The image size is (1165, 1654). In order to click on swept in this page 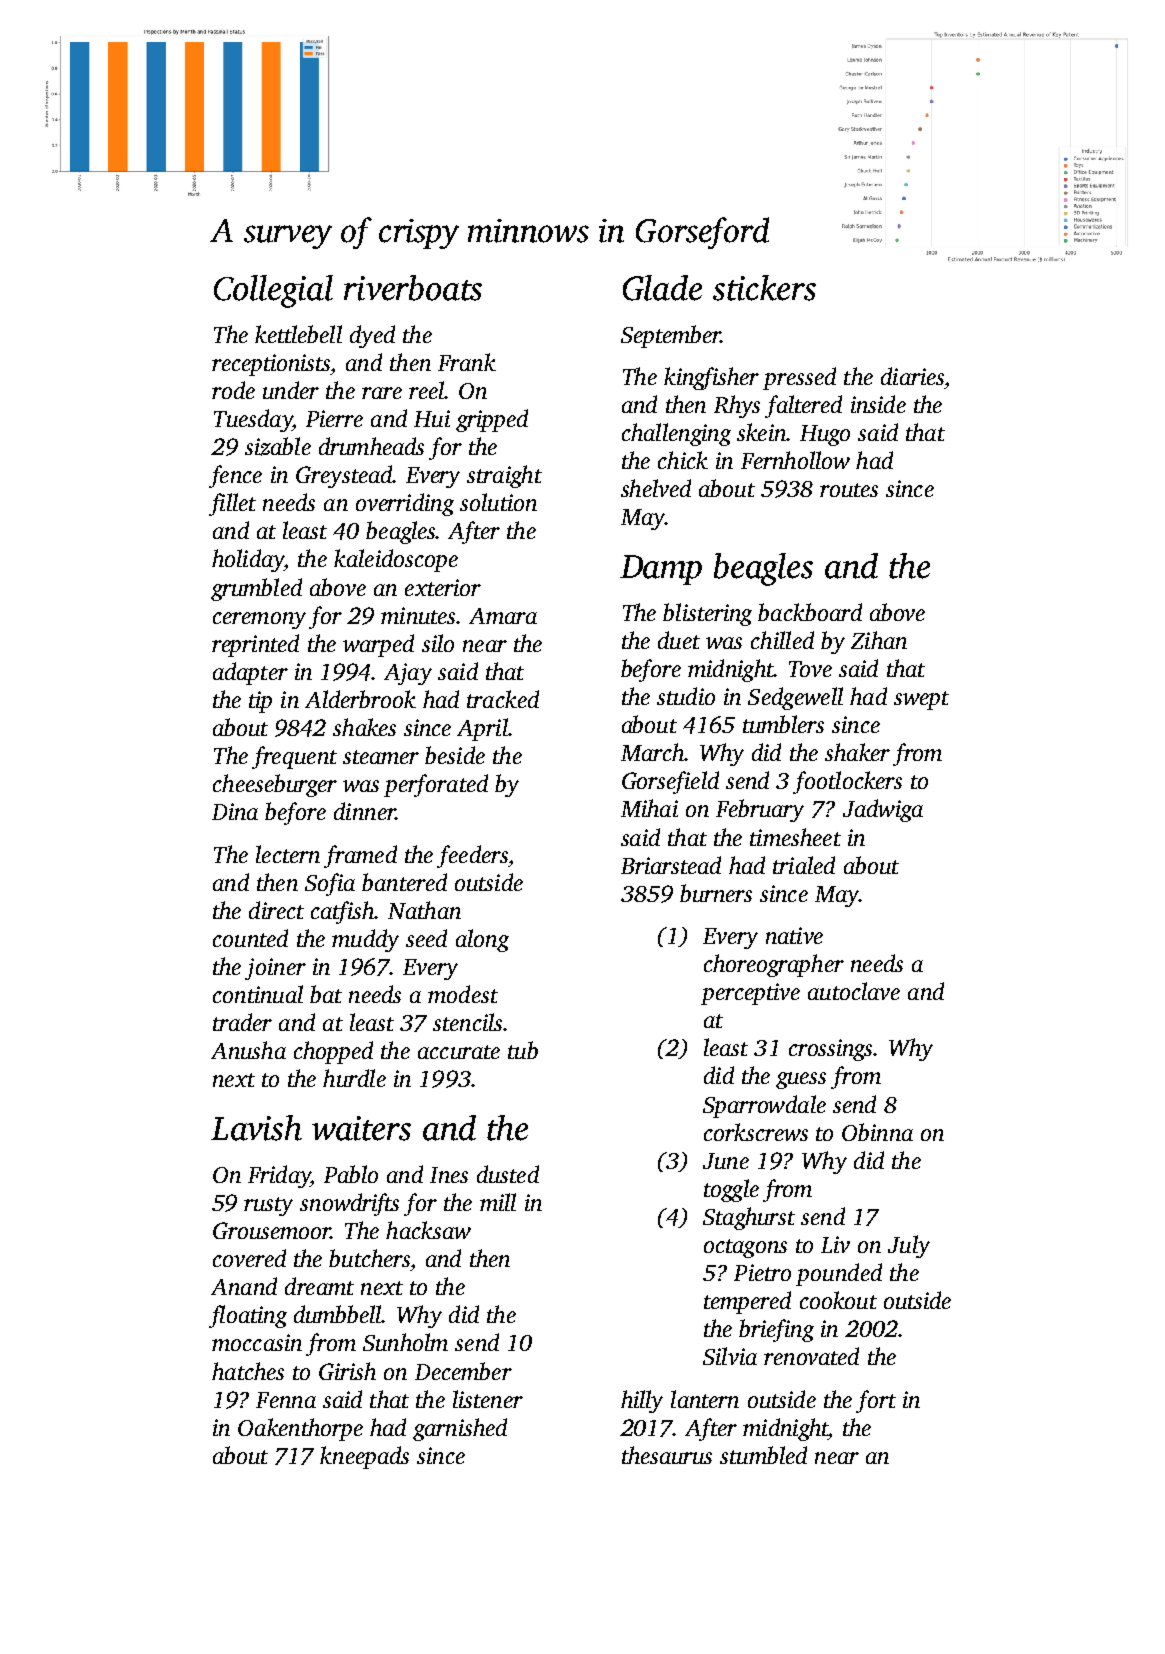, I will do `click(921, 700)`.
